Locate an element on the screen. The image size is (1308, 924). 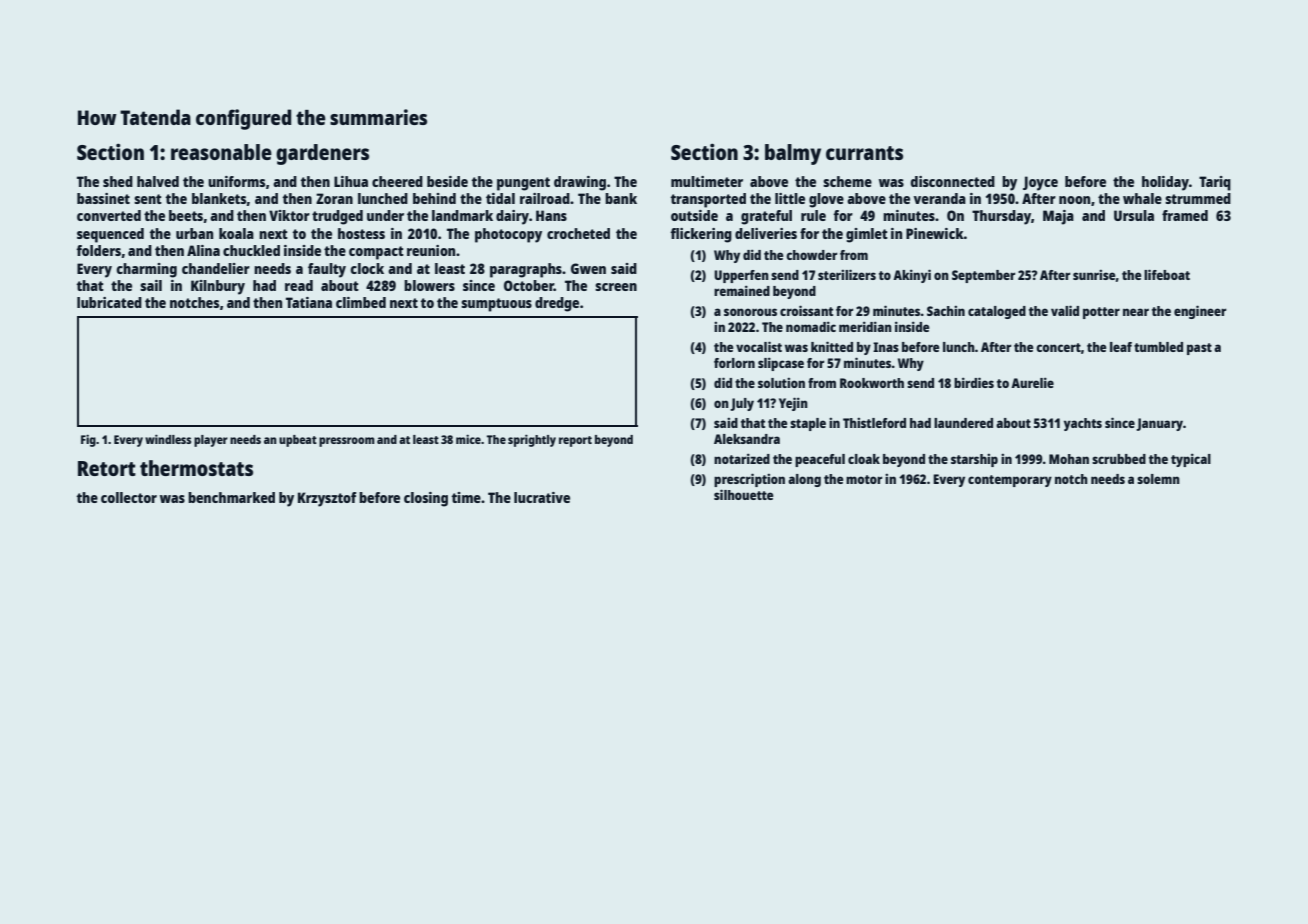
lucrative is located at coordinates (542, 497).
